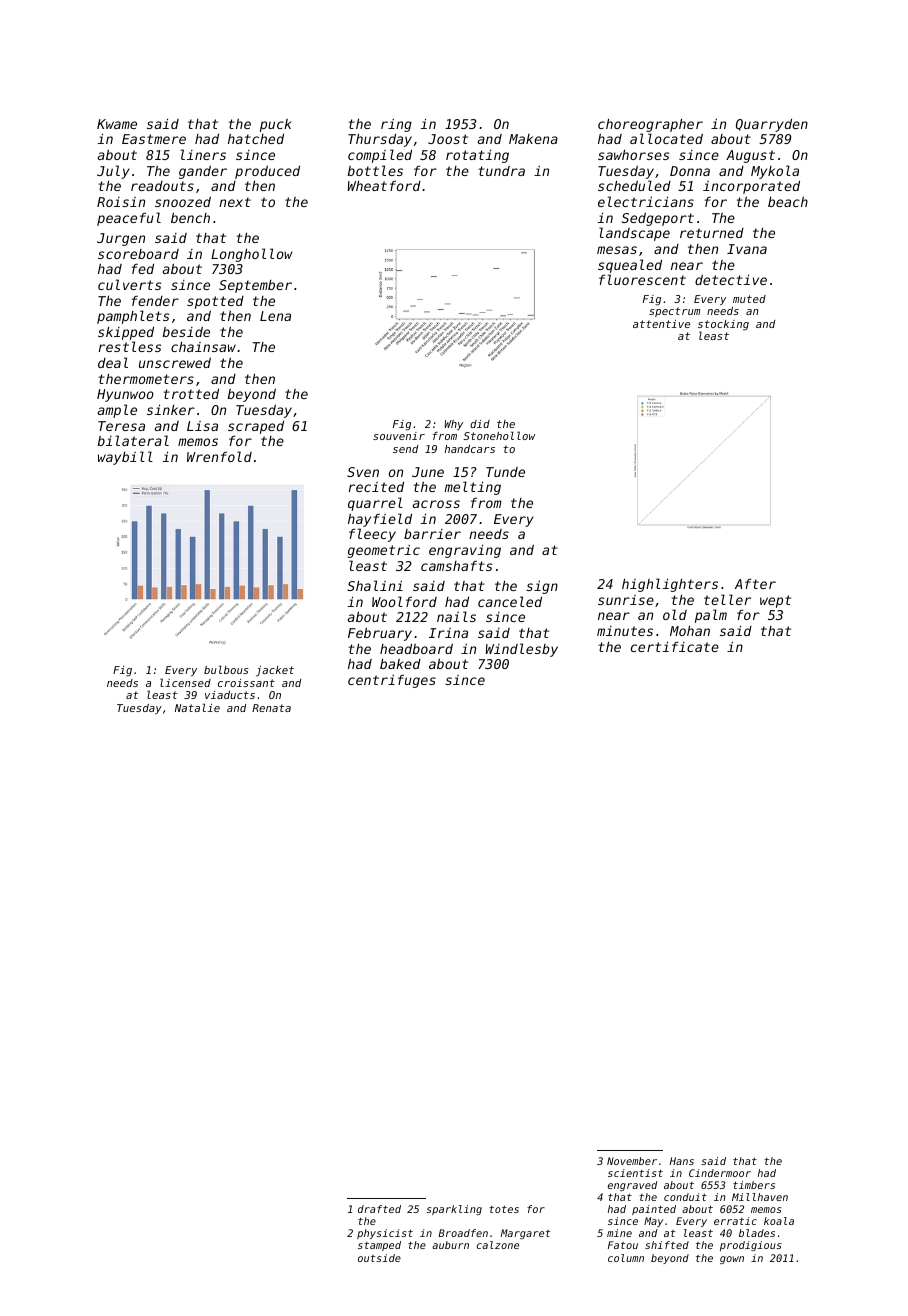 The height and width of the document is (1316, 908). I want to click on Makena, so click(533, 139).
